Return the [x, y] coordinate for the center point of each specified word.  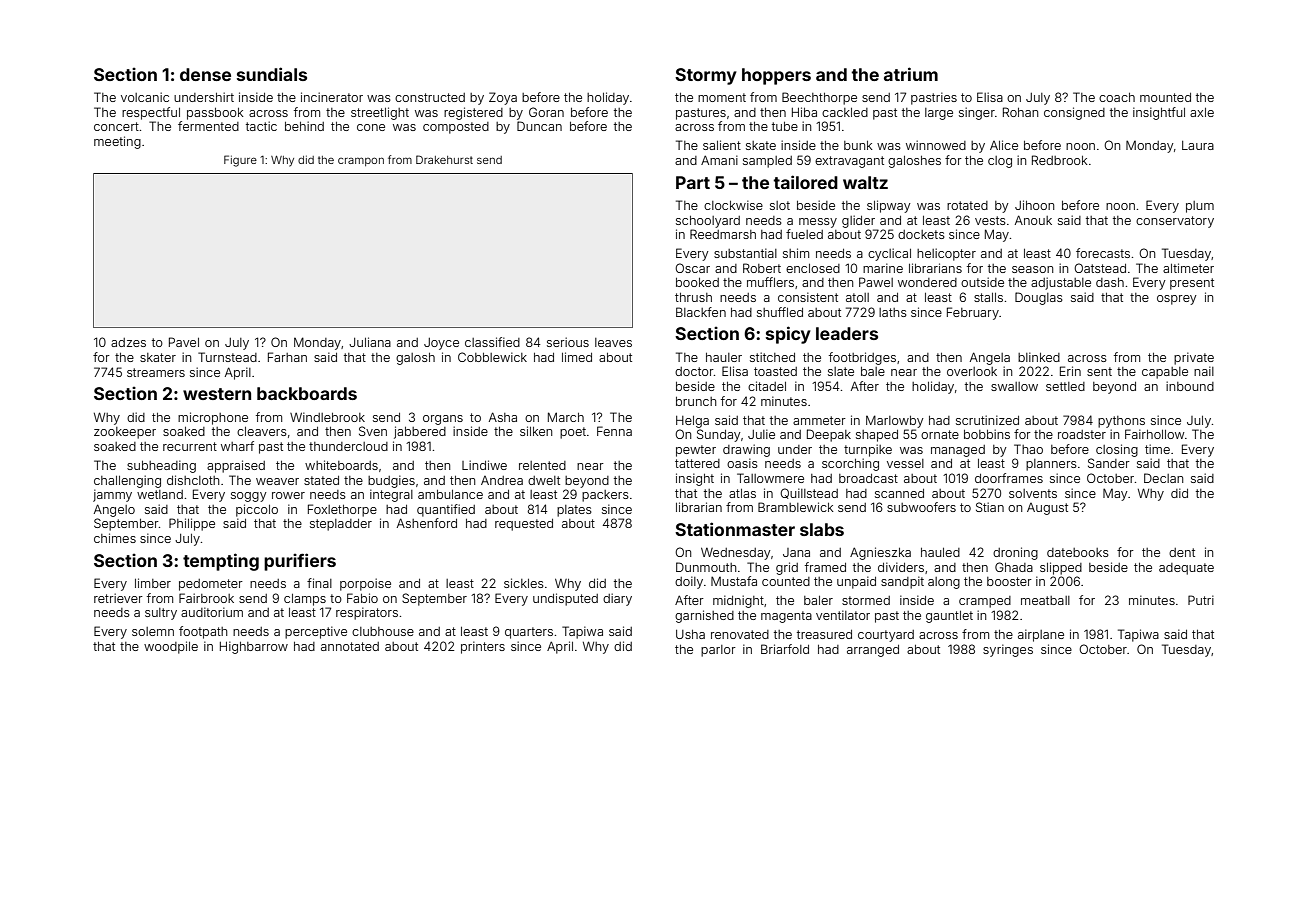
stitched [772, 357]
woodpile [171, 647]
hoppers [776, 76]
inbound [1190, 386]
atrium [911, 74]
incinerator [332, 97]
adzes [128, 342]
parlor [718, 651]
